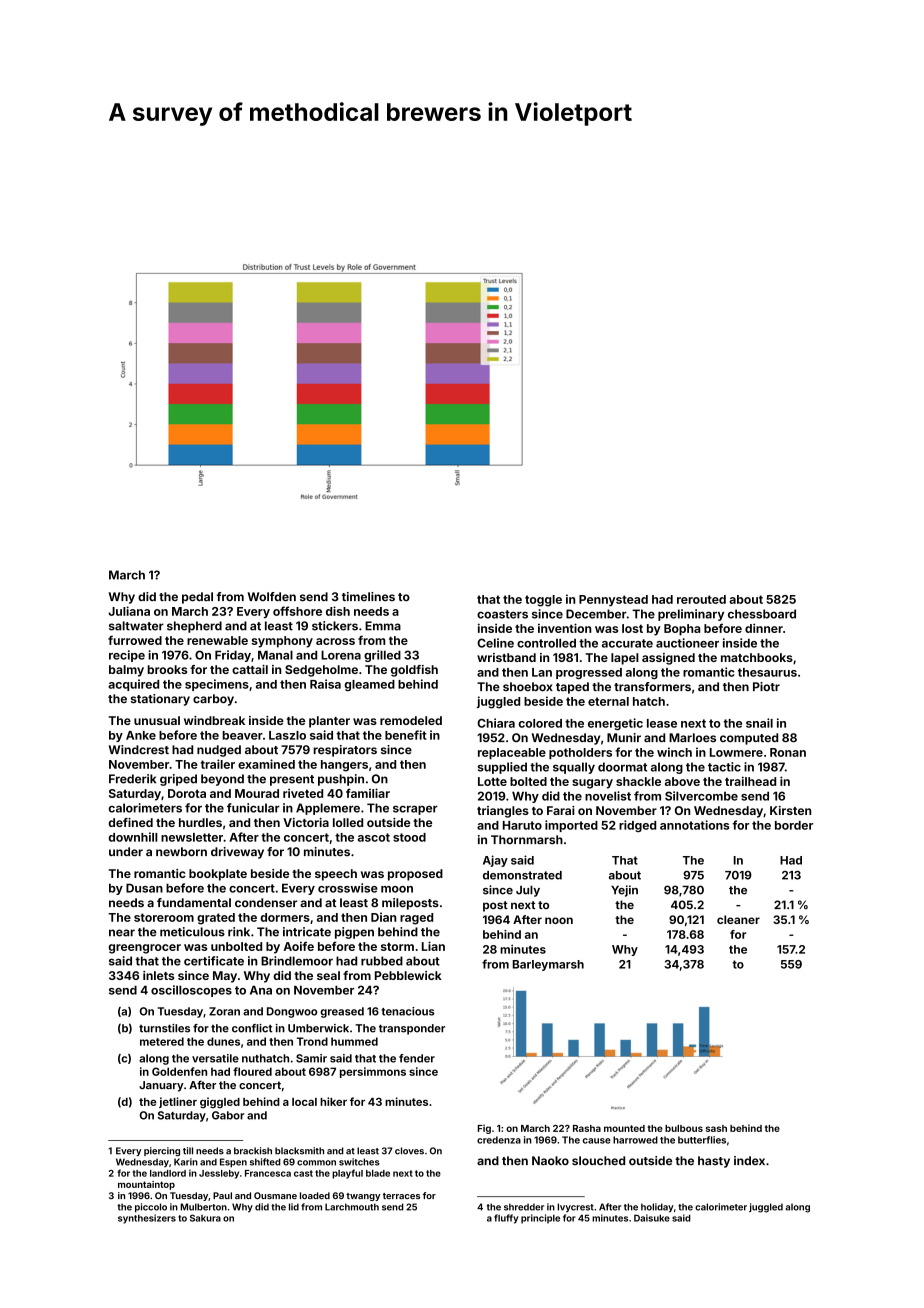 The width and height of the screenshot is (924, 1308). I want to click on toggle, so click(543, 601).
